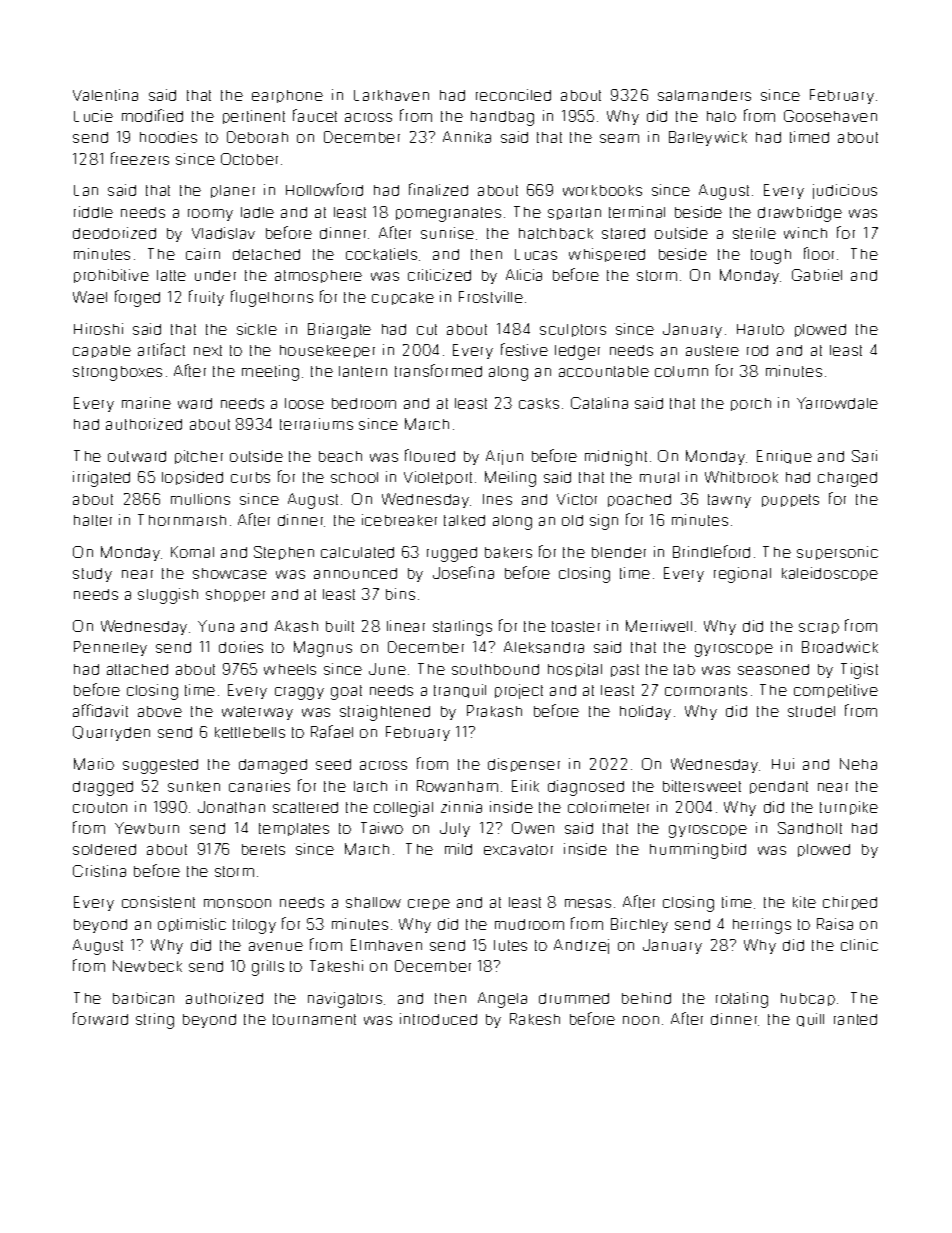 The width and height of the image is (952, 1233). Describe the element at coordinates (706, 690) in the image. I see `cormorants` at that location.
